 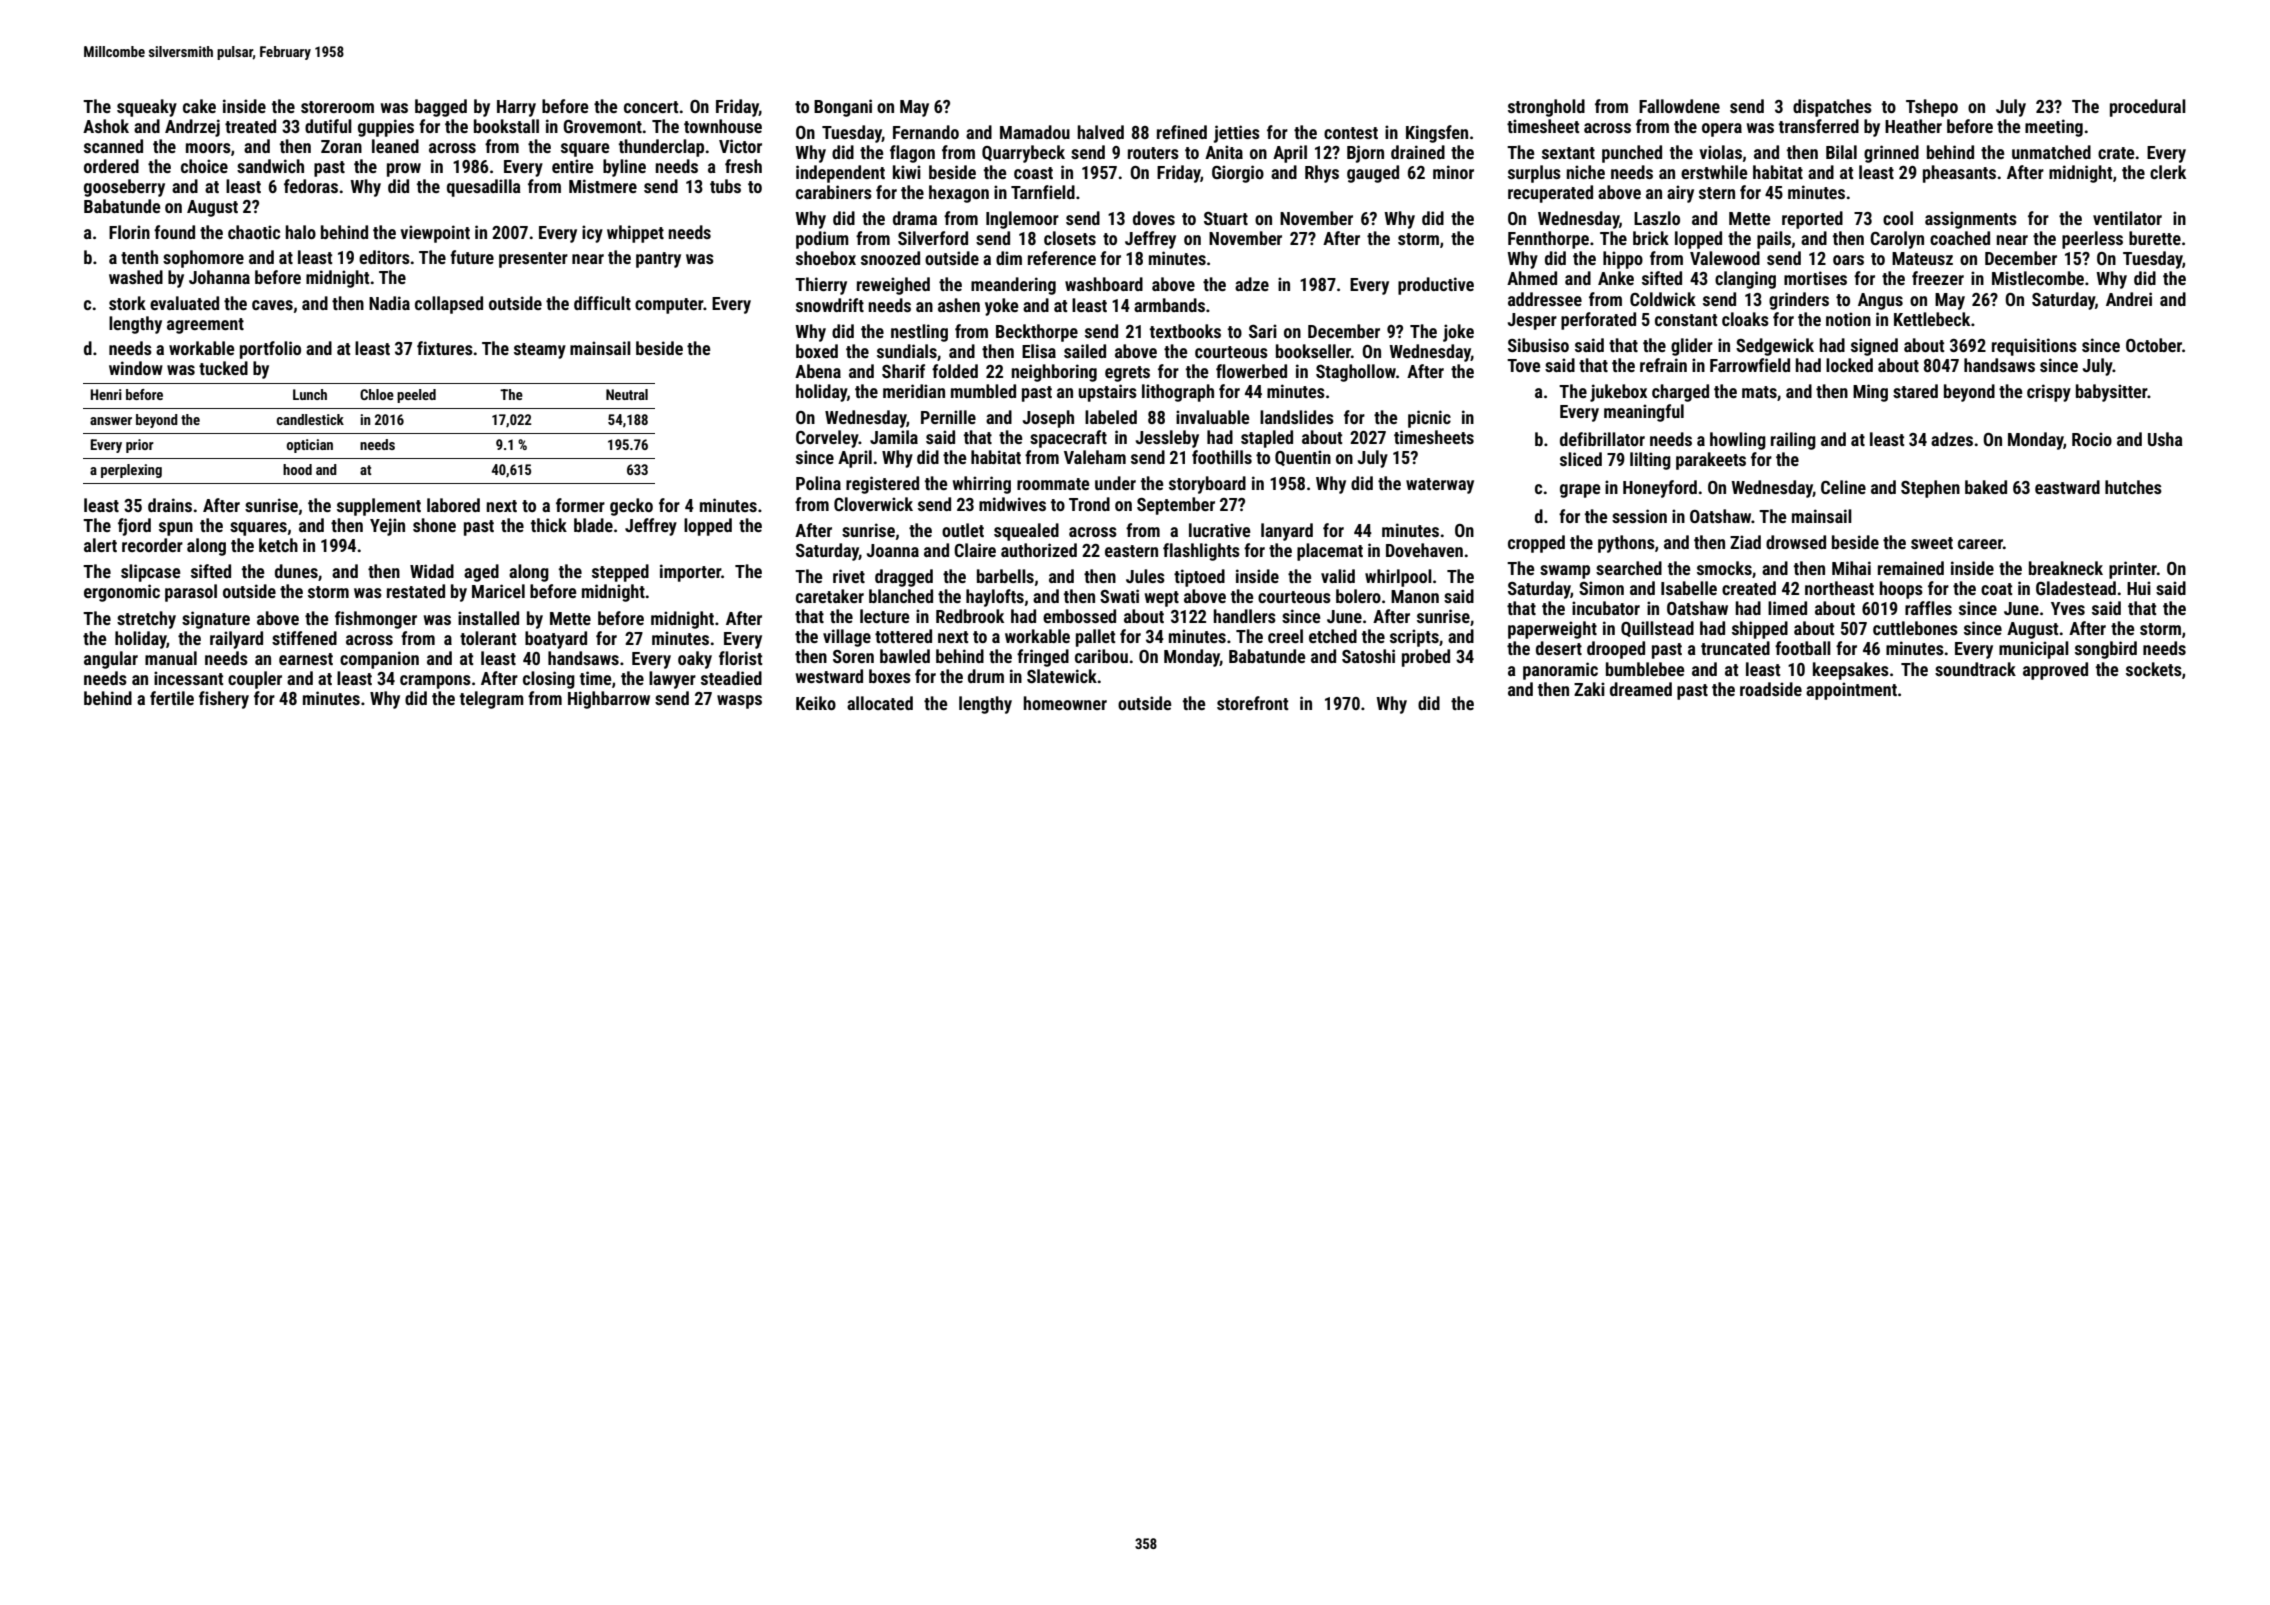 I want to click on fixtures, so click(x=445, y=348).
